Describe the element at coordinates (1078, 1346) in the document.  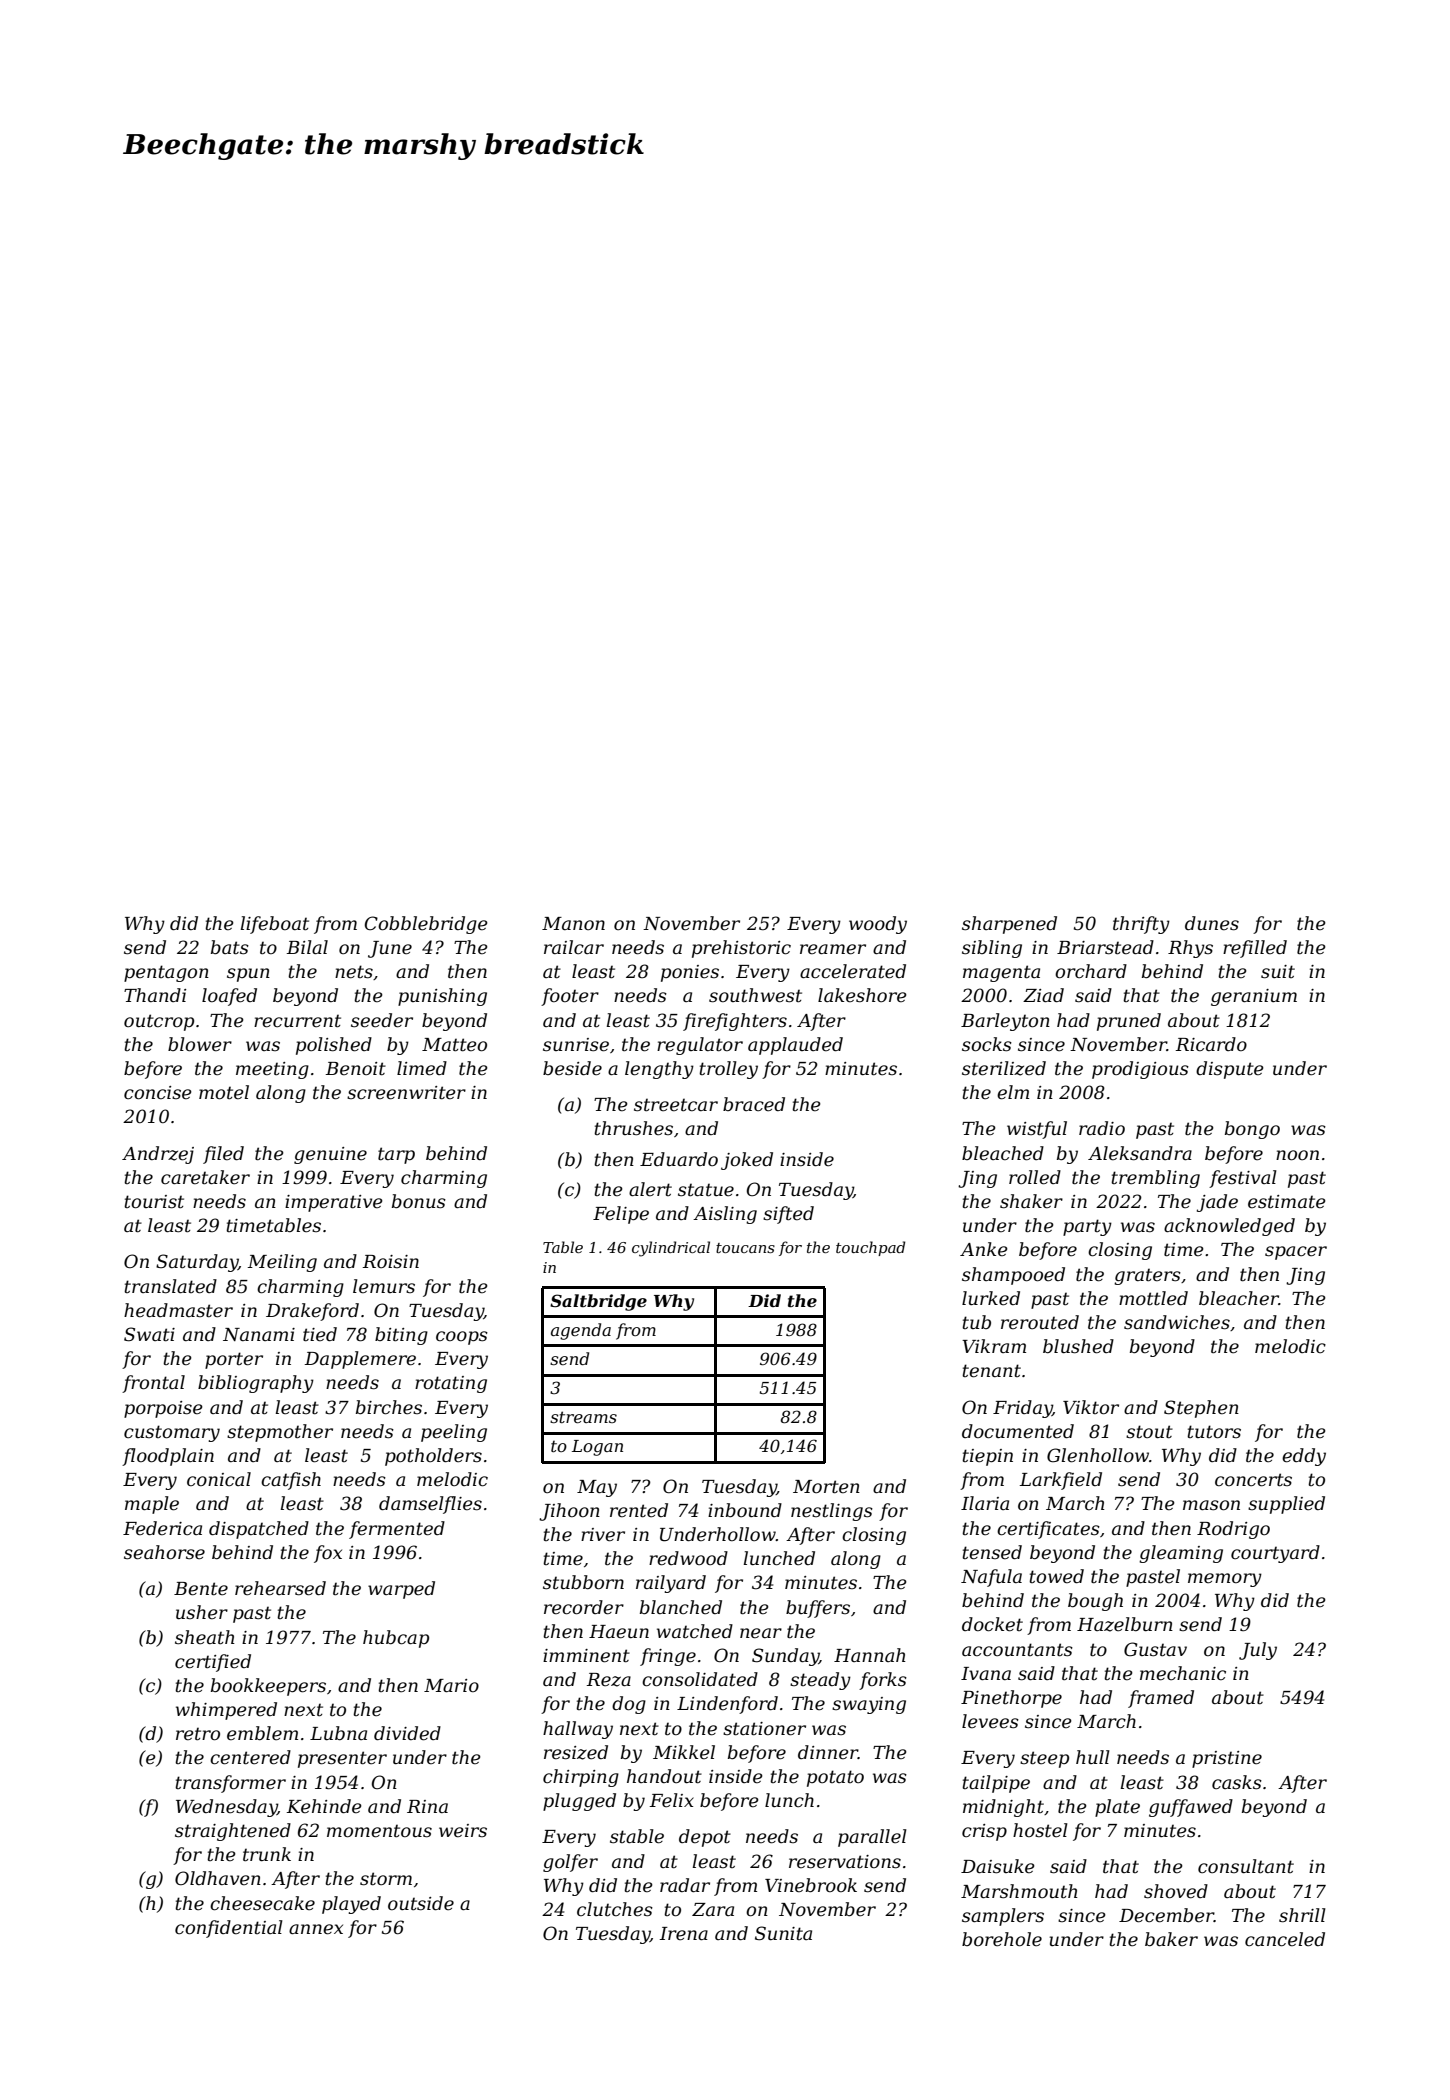
I see `blushed` at that location.
